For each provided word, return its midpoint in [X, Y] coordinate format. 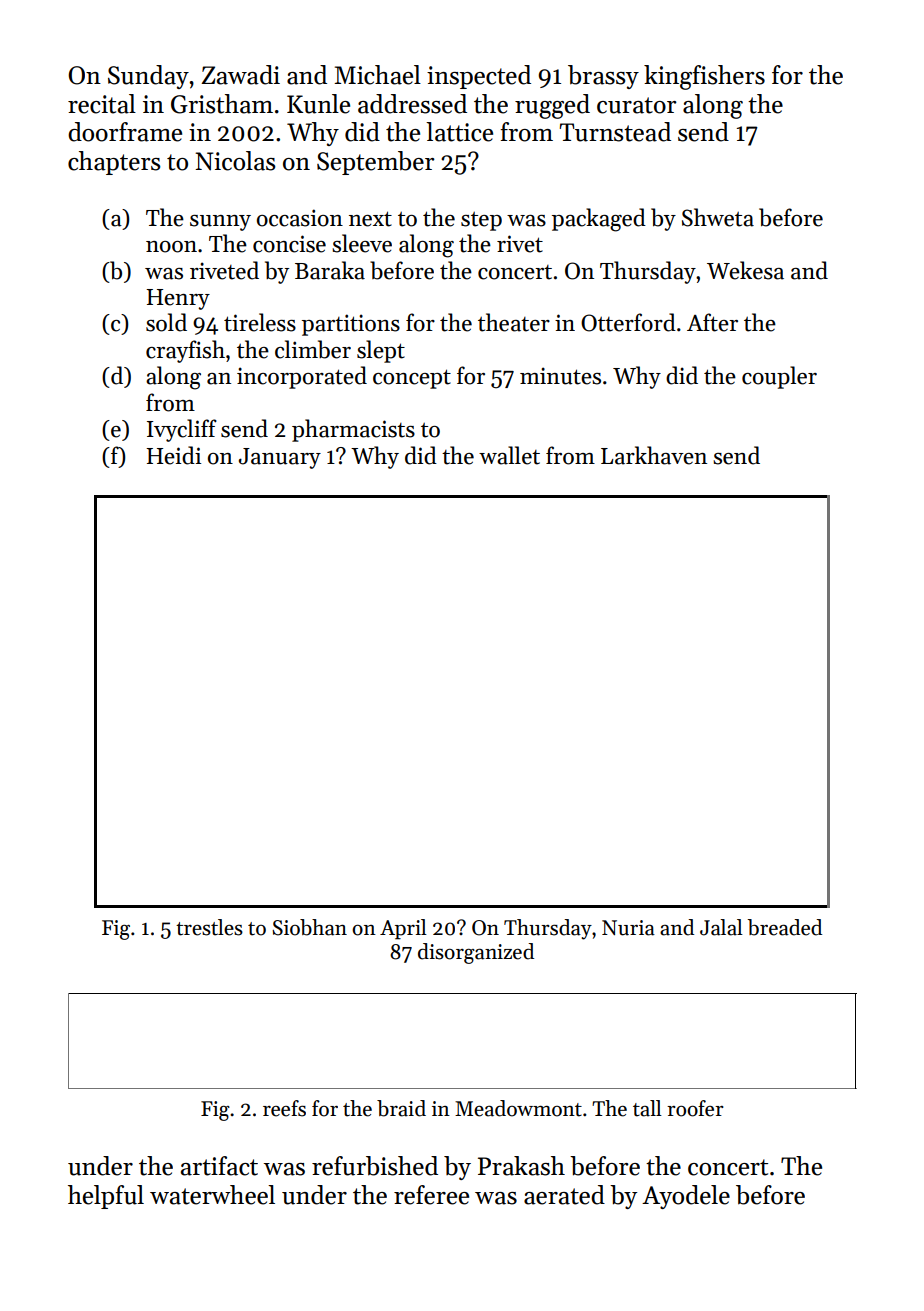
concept [412, 379]
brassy [603, 77]
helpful [106, 1197]
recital [102, 104]
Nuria [628, 928]
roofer [695, 1108]
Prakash [521, 1166]
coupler [779, 377]
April [403, 929]
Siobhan [309, 927]
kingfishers [704, 77]
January [280, 458]
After [712, 322]
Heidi [173, 455]
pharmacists [353, 430]
